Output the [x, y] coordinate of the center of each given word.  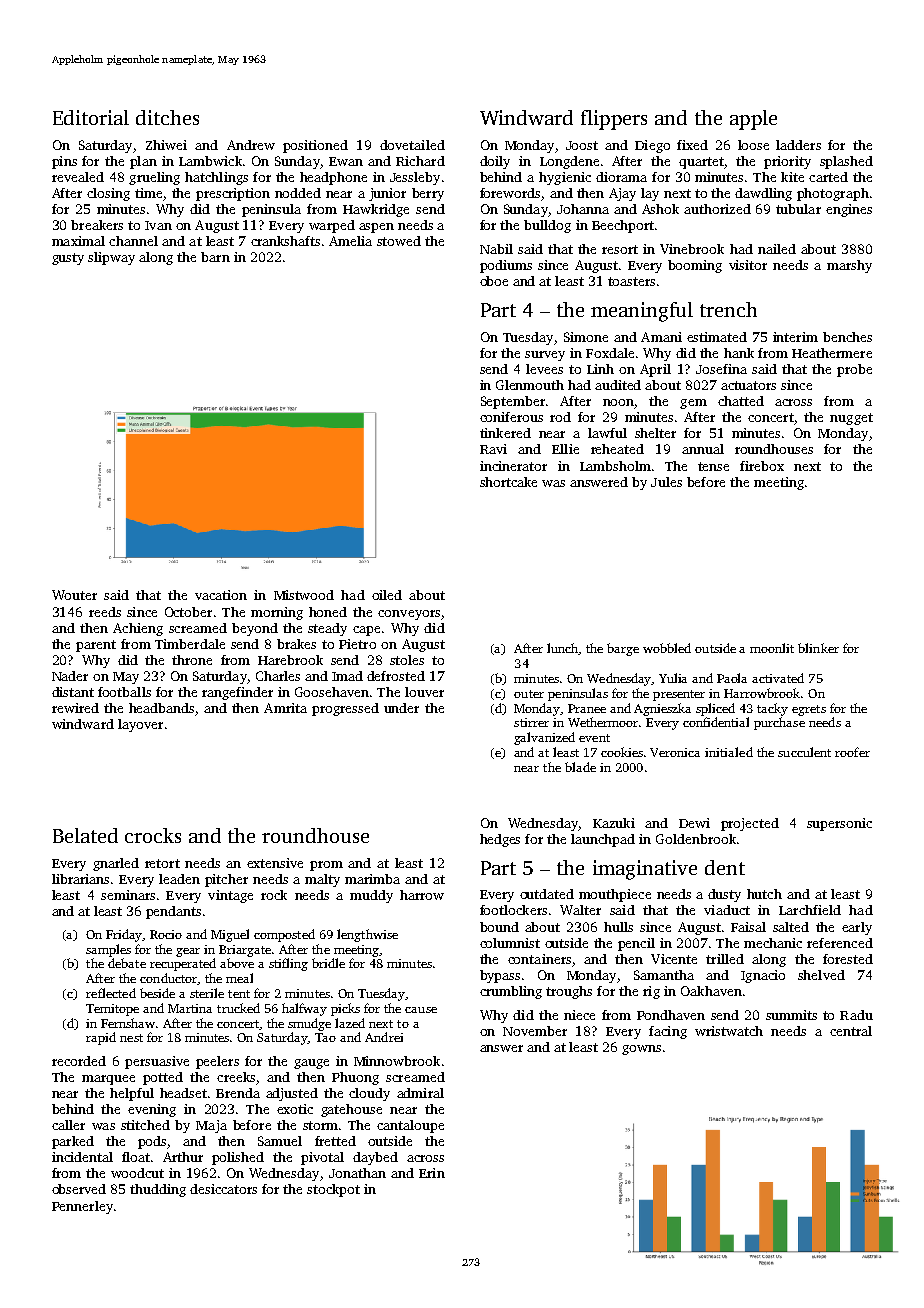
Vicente [674, 959]
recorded [79, 1061]
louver [424, 692]
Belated [85, 835]
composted [284, 935]
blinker [818, 648]
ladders [798, 145]
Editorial [91, 117]
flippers [614, 120]
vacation [221, 595]
